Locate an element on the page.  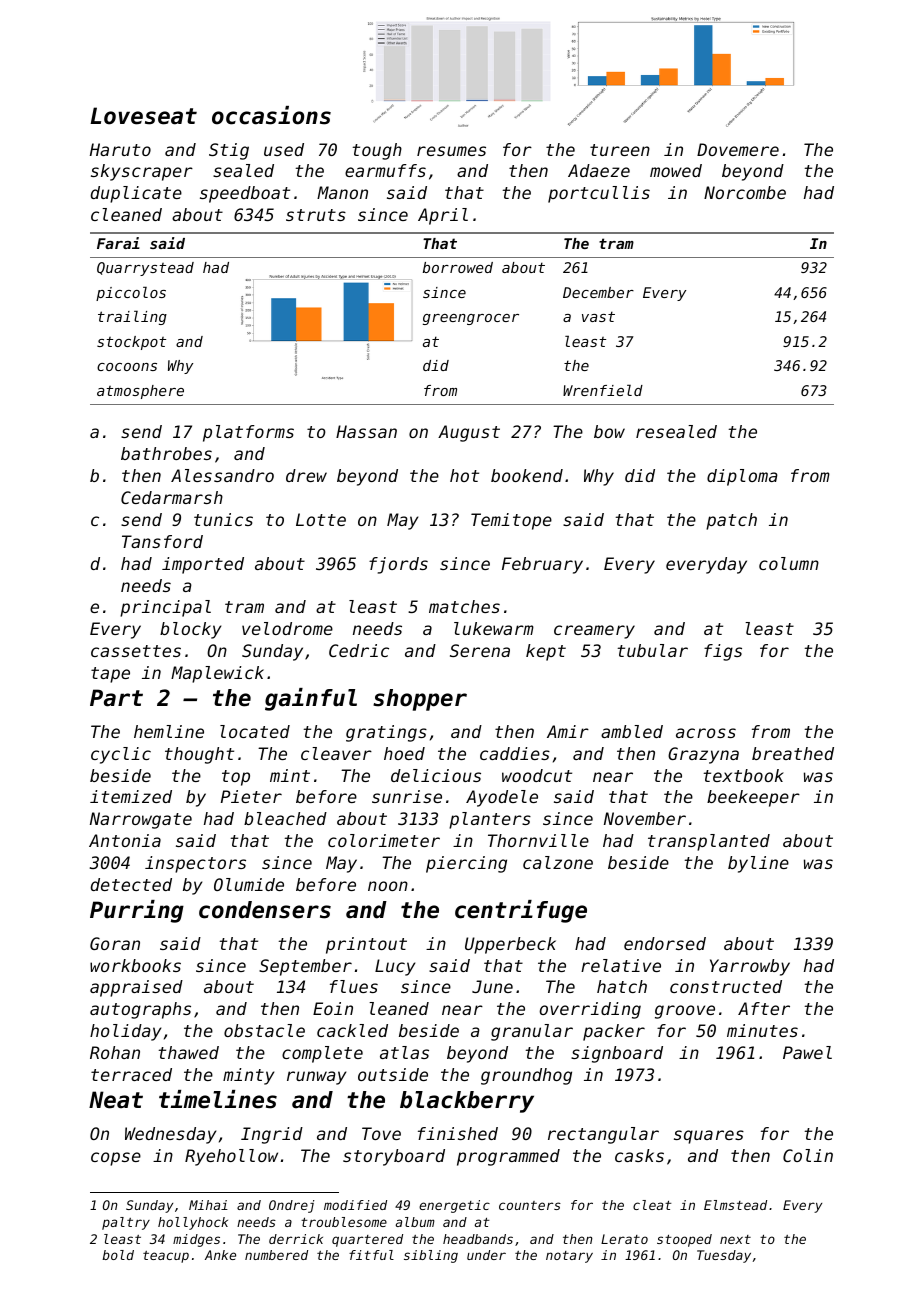
breathed is located at coordinates (793, 753).
